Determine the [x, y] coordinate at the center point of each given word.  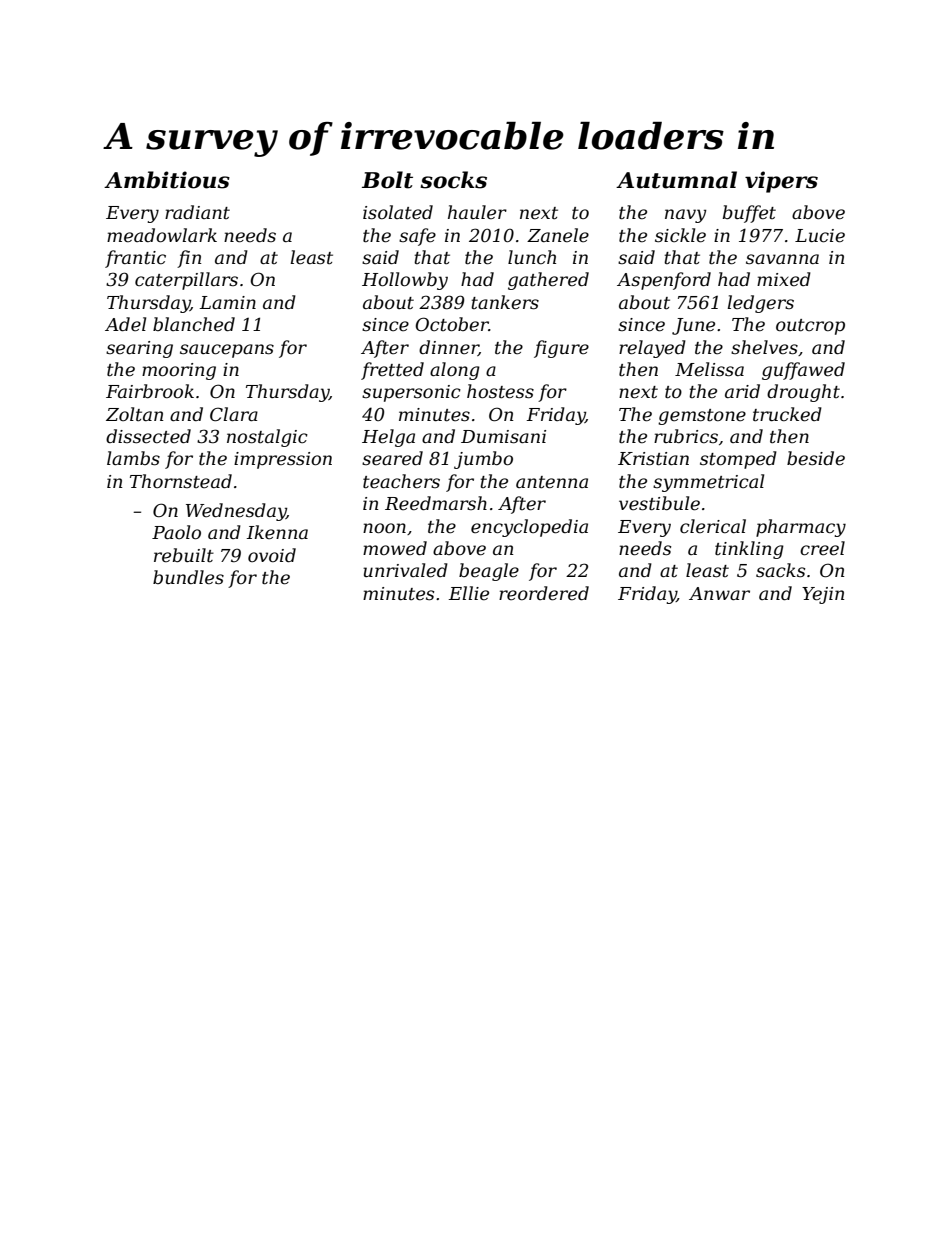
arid [742, 391]
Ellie [468, 593]
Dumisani [503, 437]
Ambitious [167, 180]
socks [453, 180]
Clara [234, 414]
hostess [500, 391]
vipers [781, 182]
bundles [188, 577]
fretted [392, 371]
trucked [787, 414]
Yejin [823, 595]
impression [283, 460]
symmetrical [708, 483]
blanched [194, 324]
